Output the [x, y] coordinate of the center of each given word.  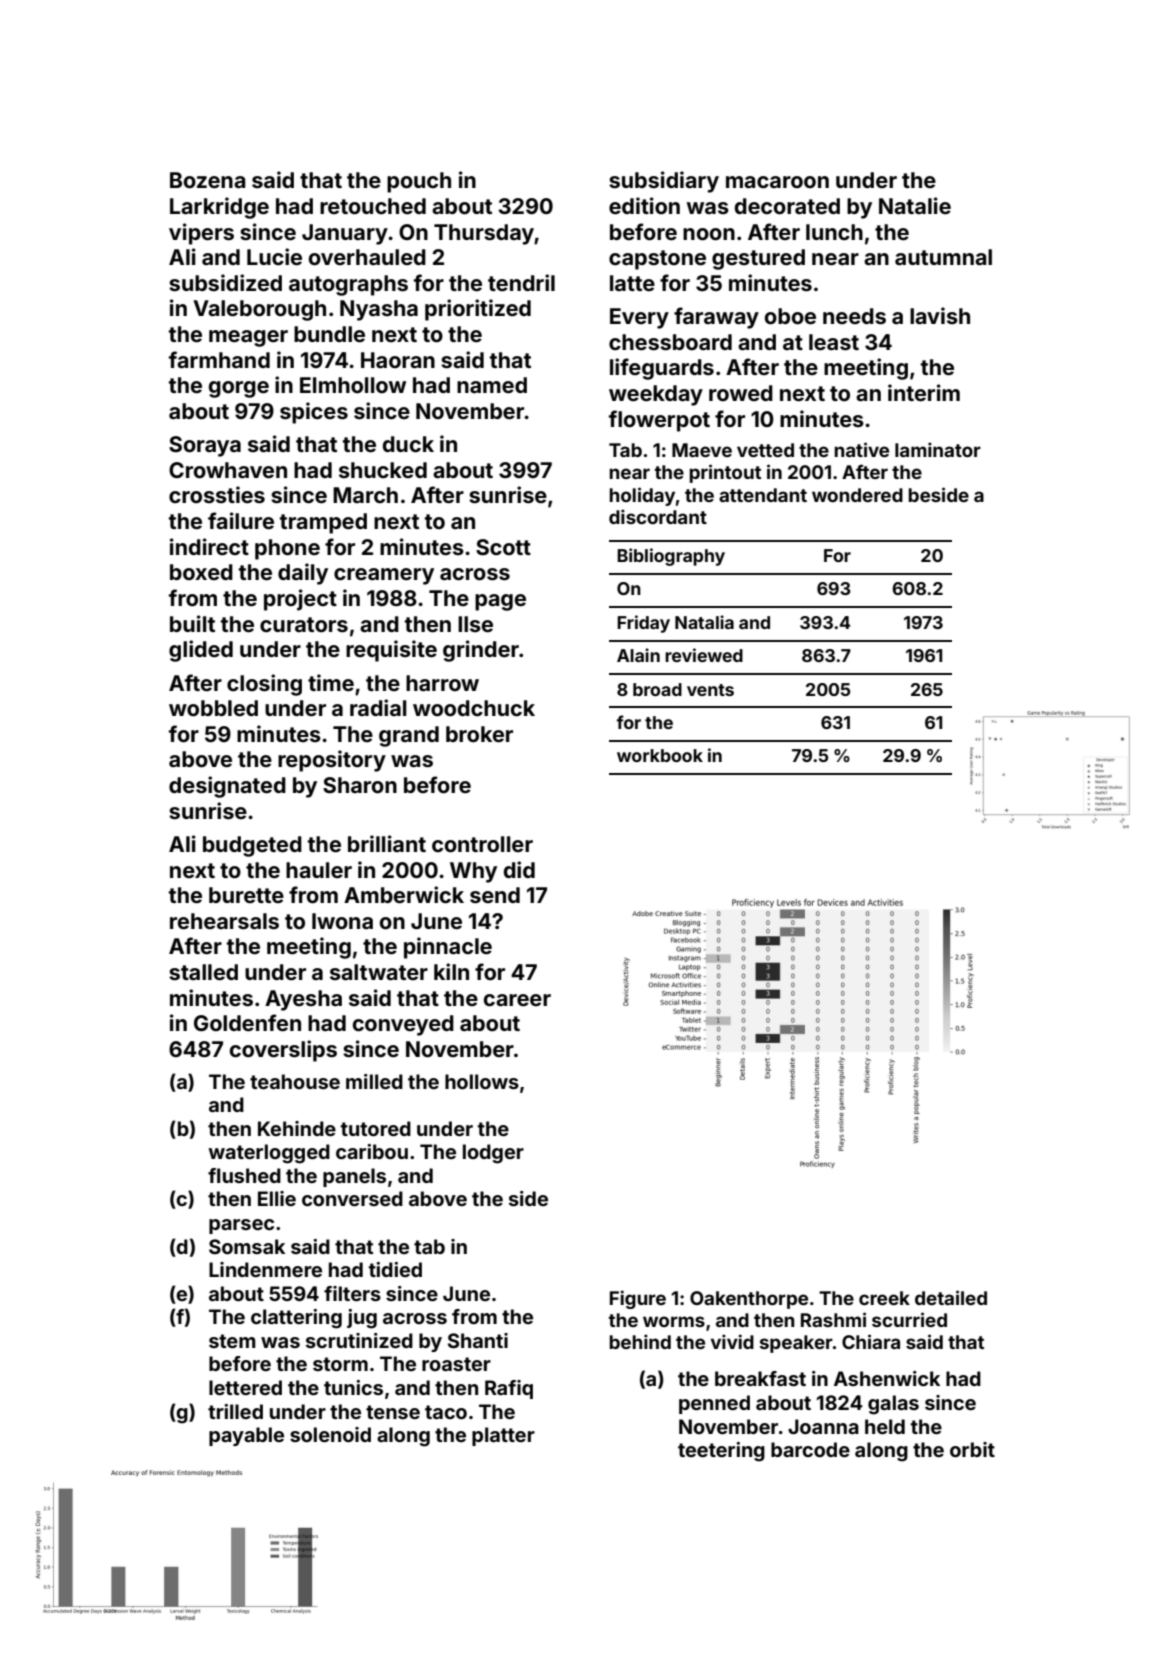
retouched [373, 206]
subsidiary [664, 182]
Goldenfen [247, 1022]
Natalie [915, 205]
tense [393, 1412]
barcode [810, 1449]
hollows [482, 1081]
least [834, 342]
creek [884, 1298]
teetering [721, 1452]
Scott [503, 547]
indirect [209, 546]
